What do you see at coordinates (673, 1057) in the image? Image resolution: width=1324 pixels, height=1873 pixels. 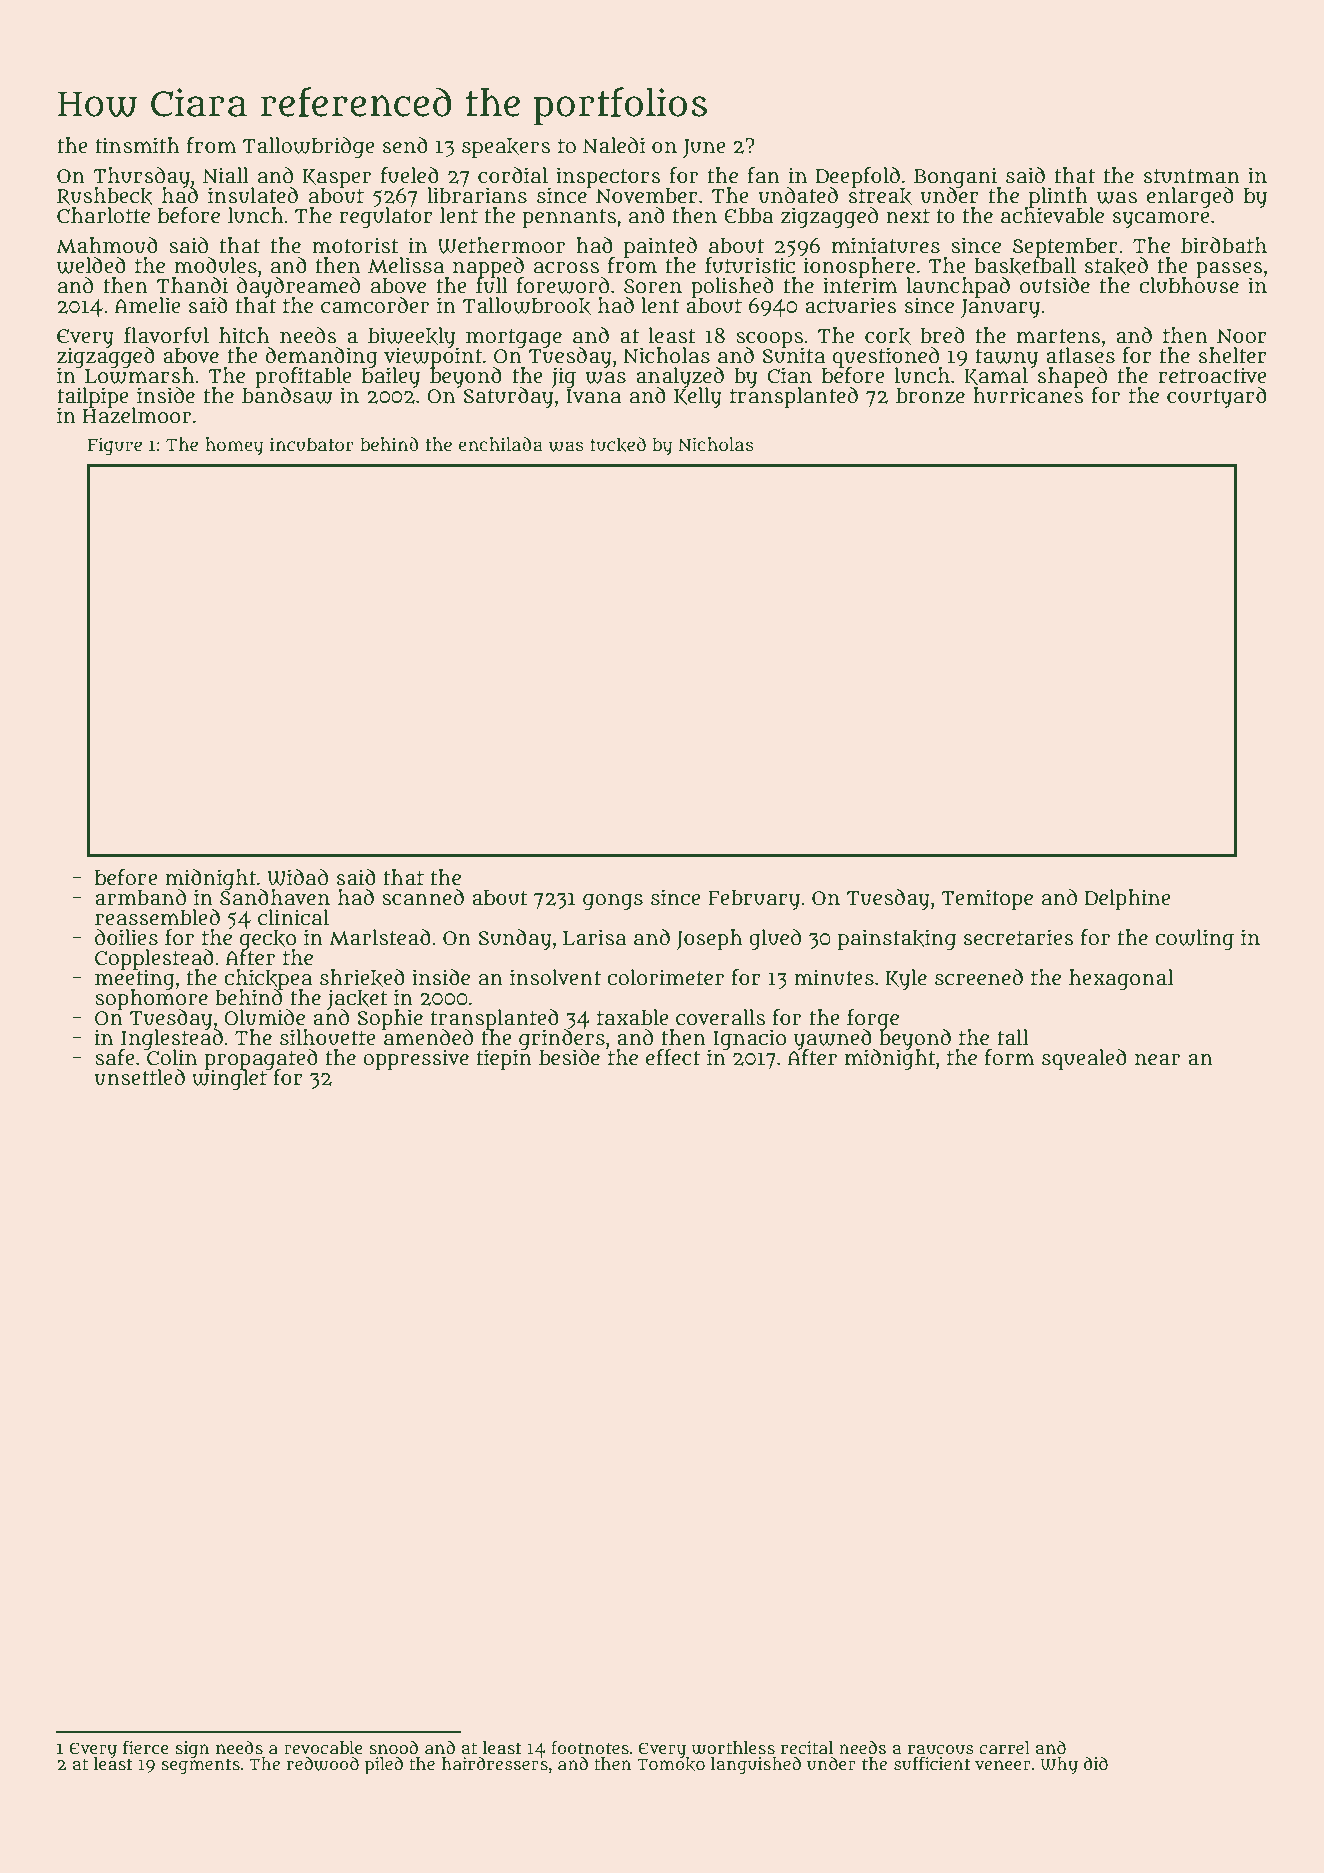 I see `effect` at bounding box center [673, 1057].
